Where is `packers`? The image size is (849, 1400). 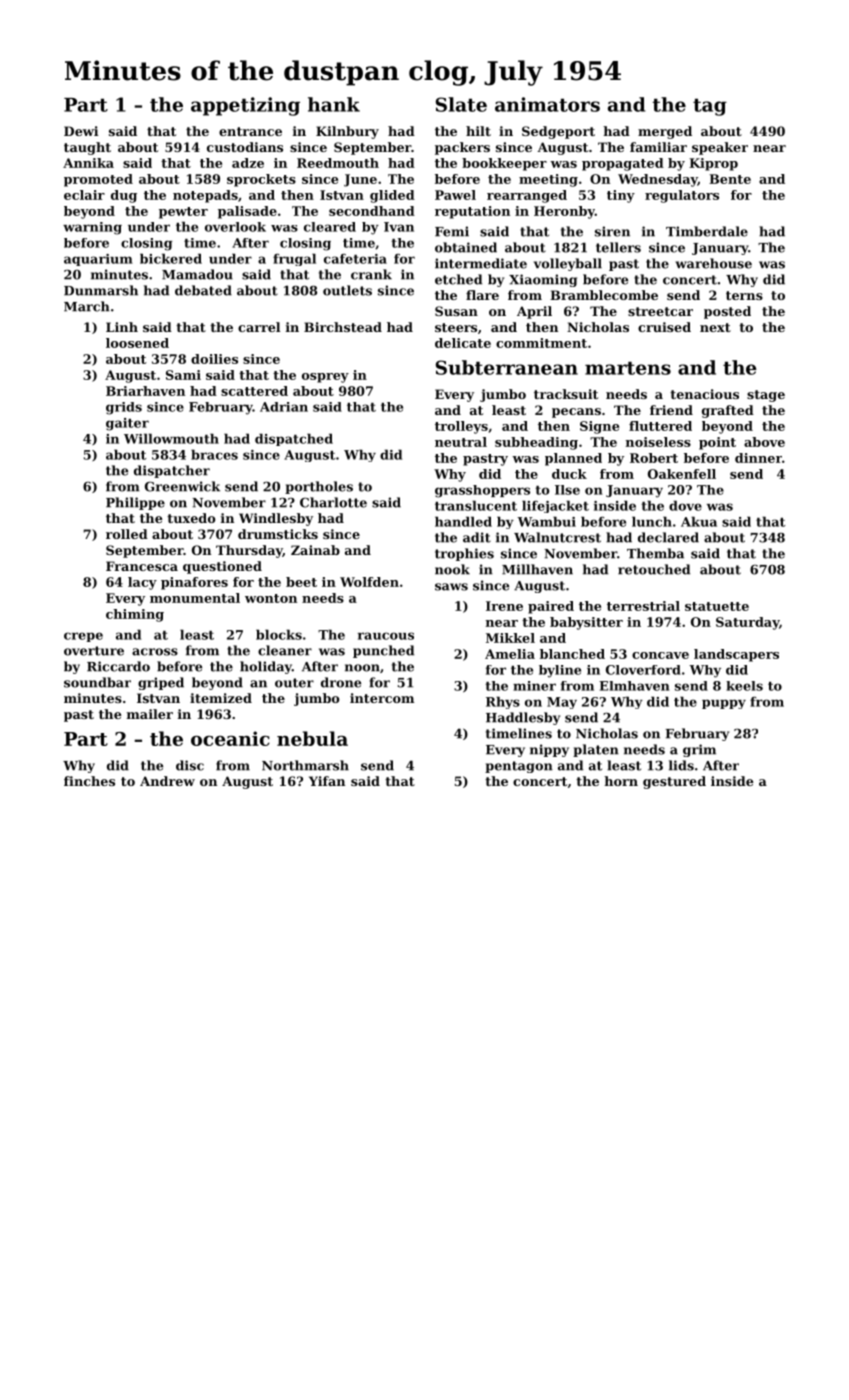
packers is located at coordinates (462, 148).
